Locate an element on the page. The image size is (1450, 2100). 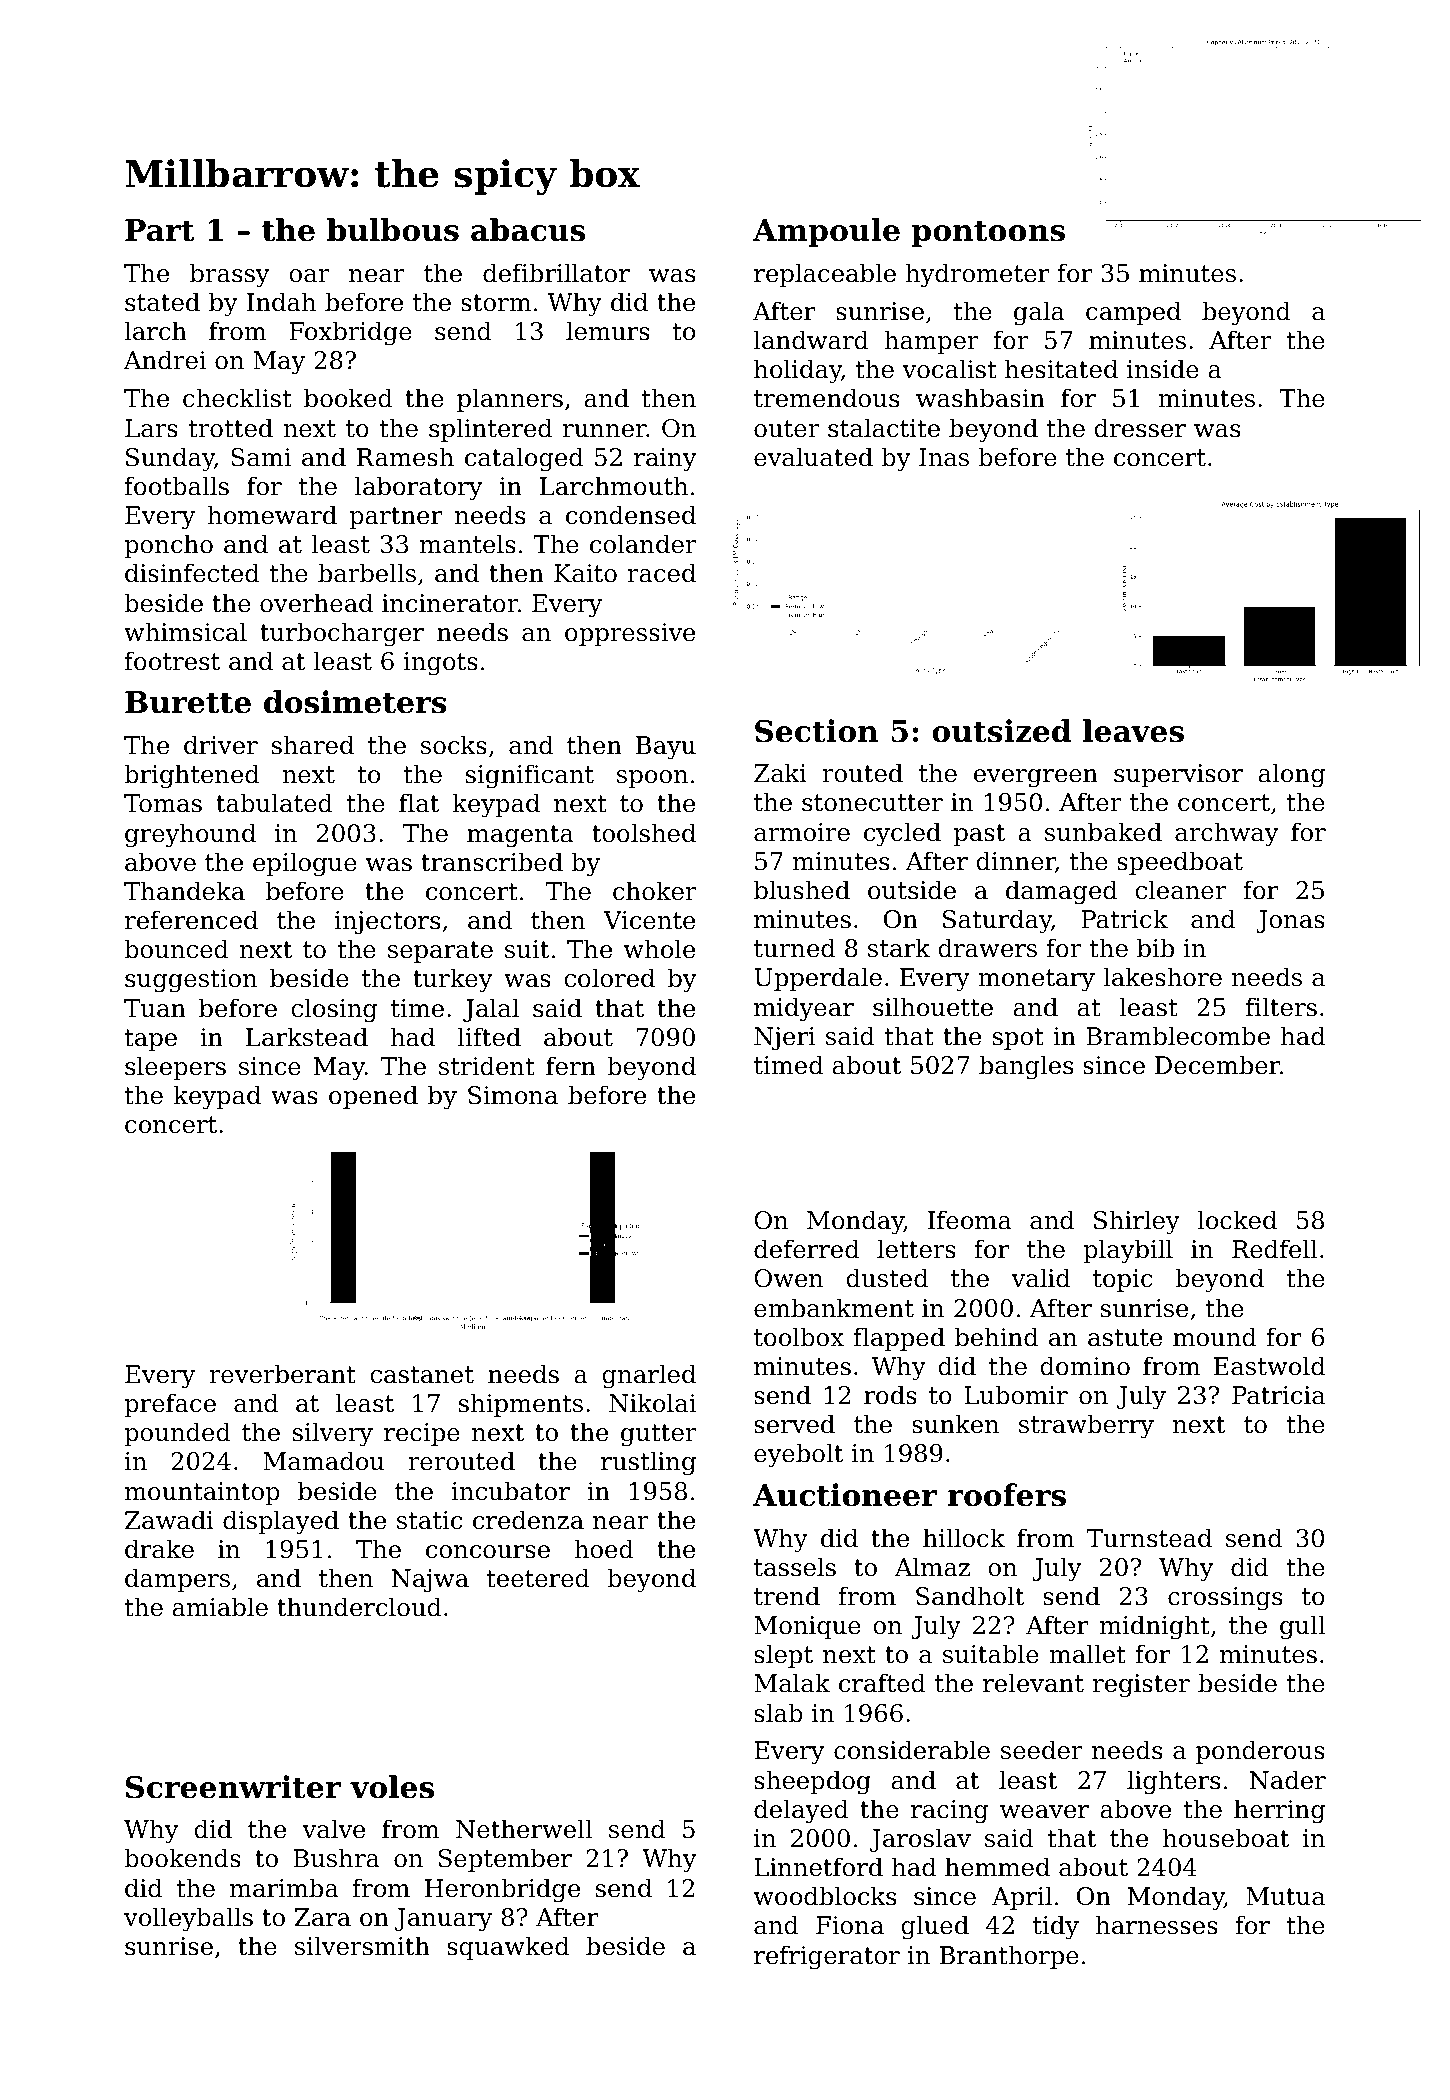
toolbox is located at coordinates (799, 1337).
